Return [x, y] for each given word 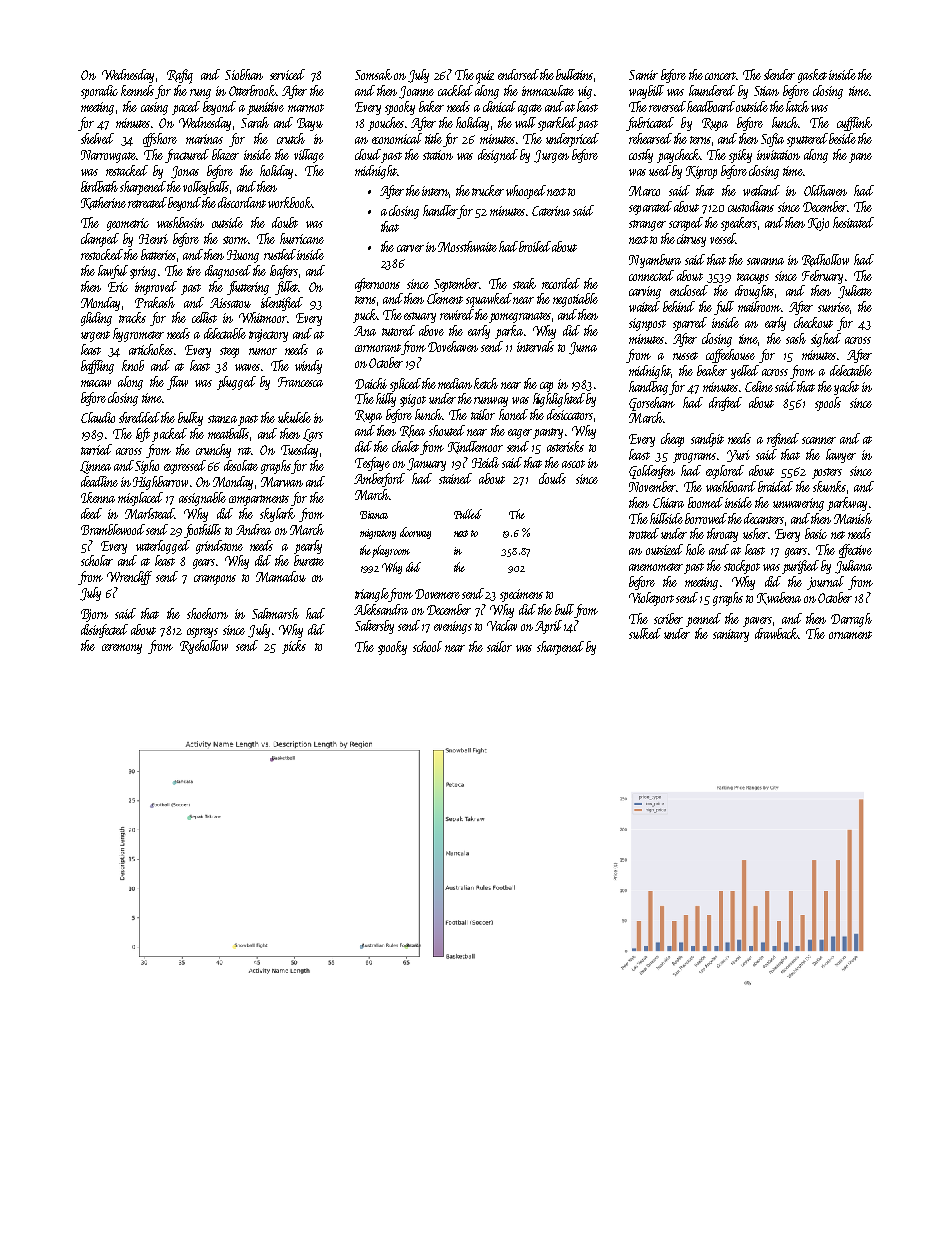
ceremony [122, 649]
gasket [812, 76]
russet [685, 356]
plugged [236, 383]
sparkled [557, 124]
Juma [583, 348]
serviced [287, 74]
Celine [759, 386]
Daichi [371, 383]
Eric [118, 287]
